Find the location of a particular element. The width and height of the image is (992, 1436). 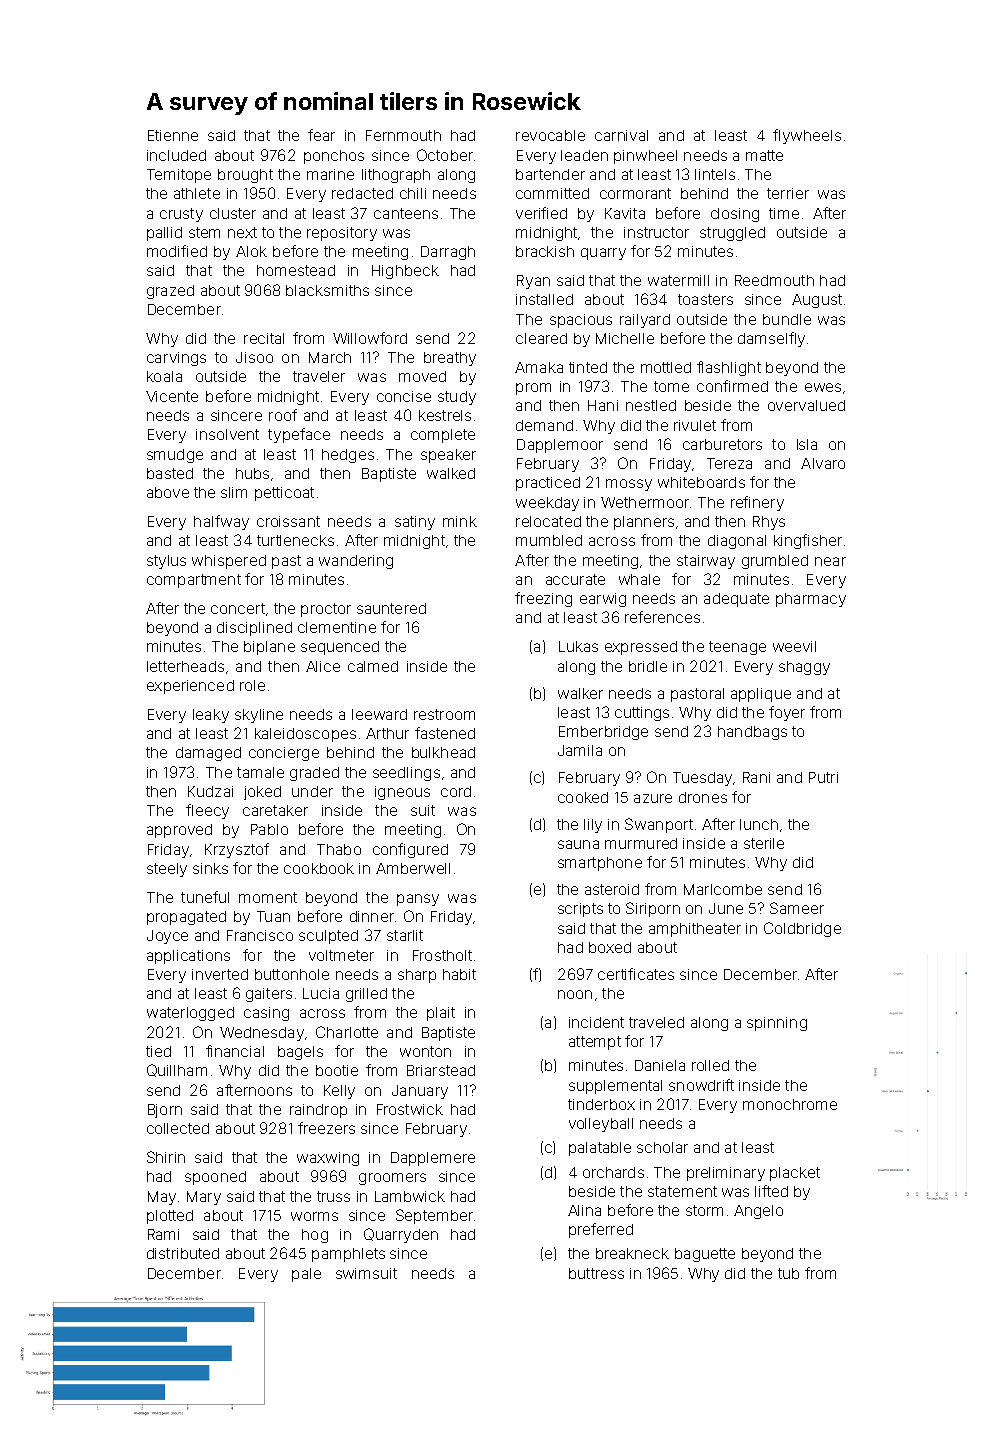

flywheels is located at coordinates (807, 136).
